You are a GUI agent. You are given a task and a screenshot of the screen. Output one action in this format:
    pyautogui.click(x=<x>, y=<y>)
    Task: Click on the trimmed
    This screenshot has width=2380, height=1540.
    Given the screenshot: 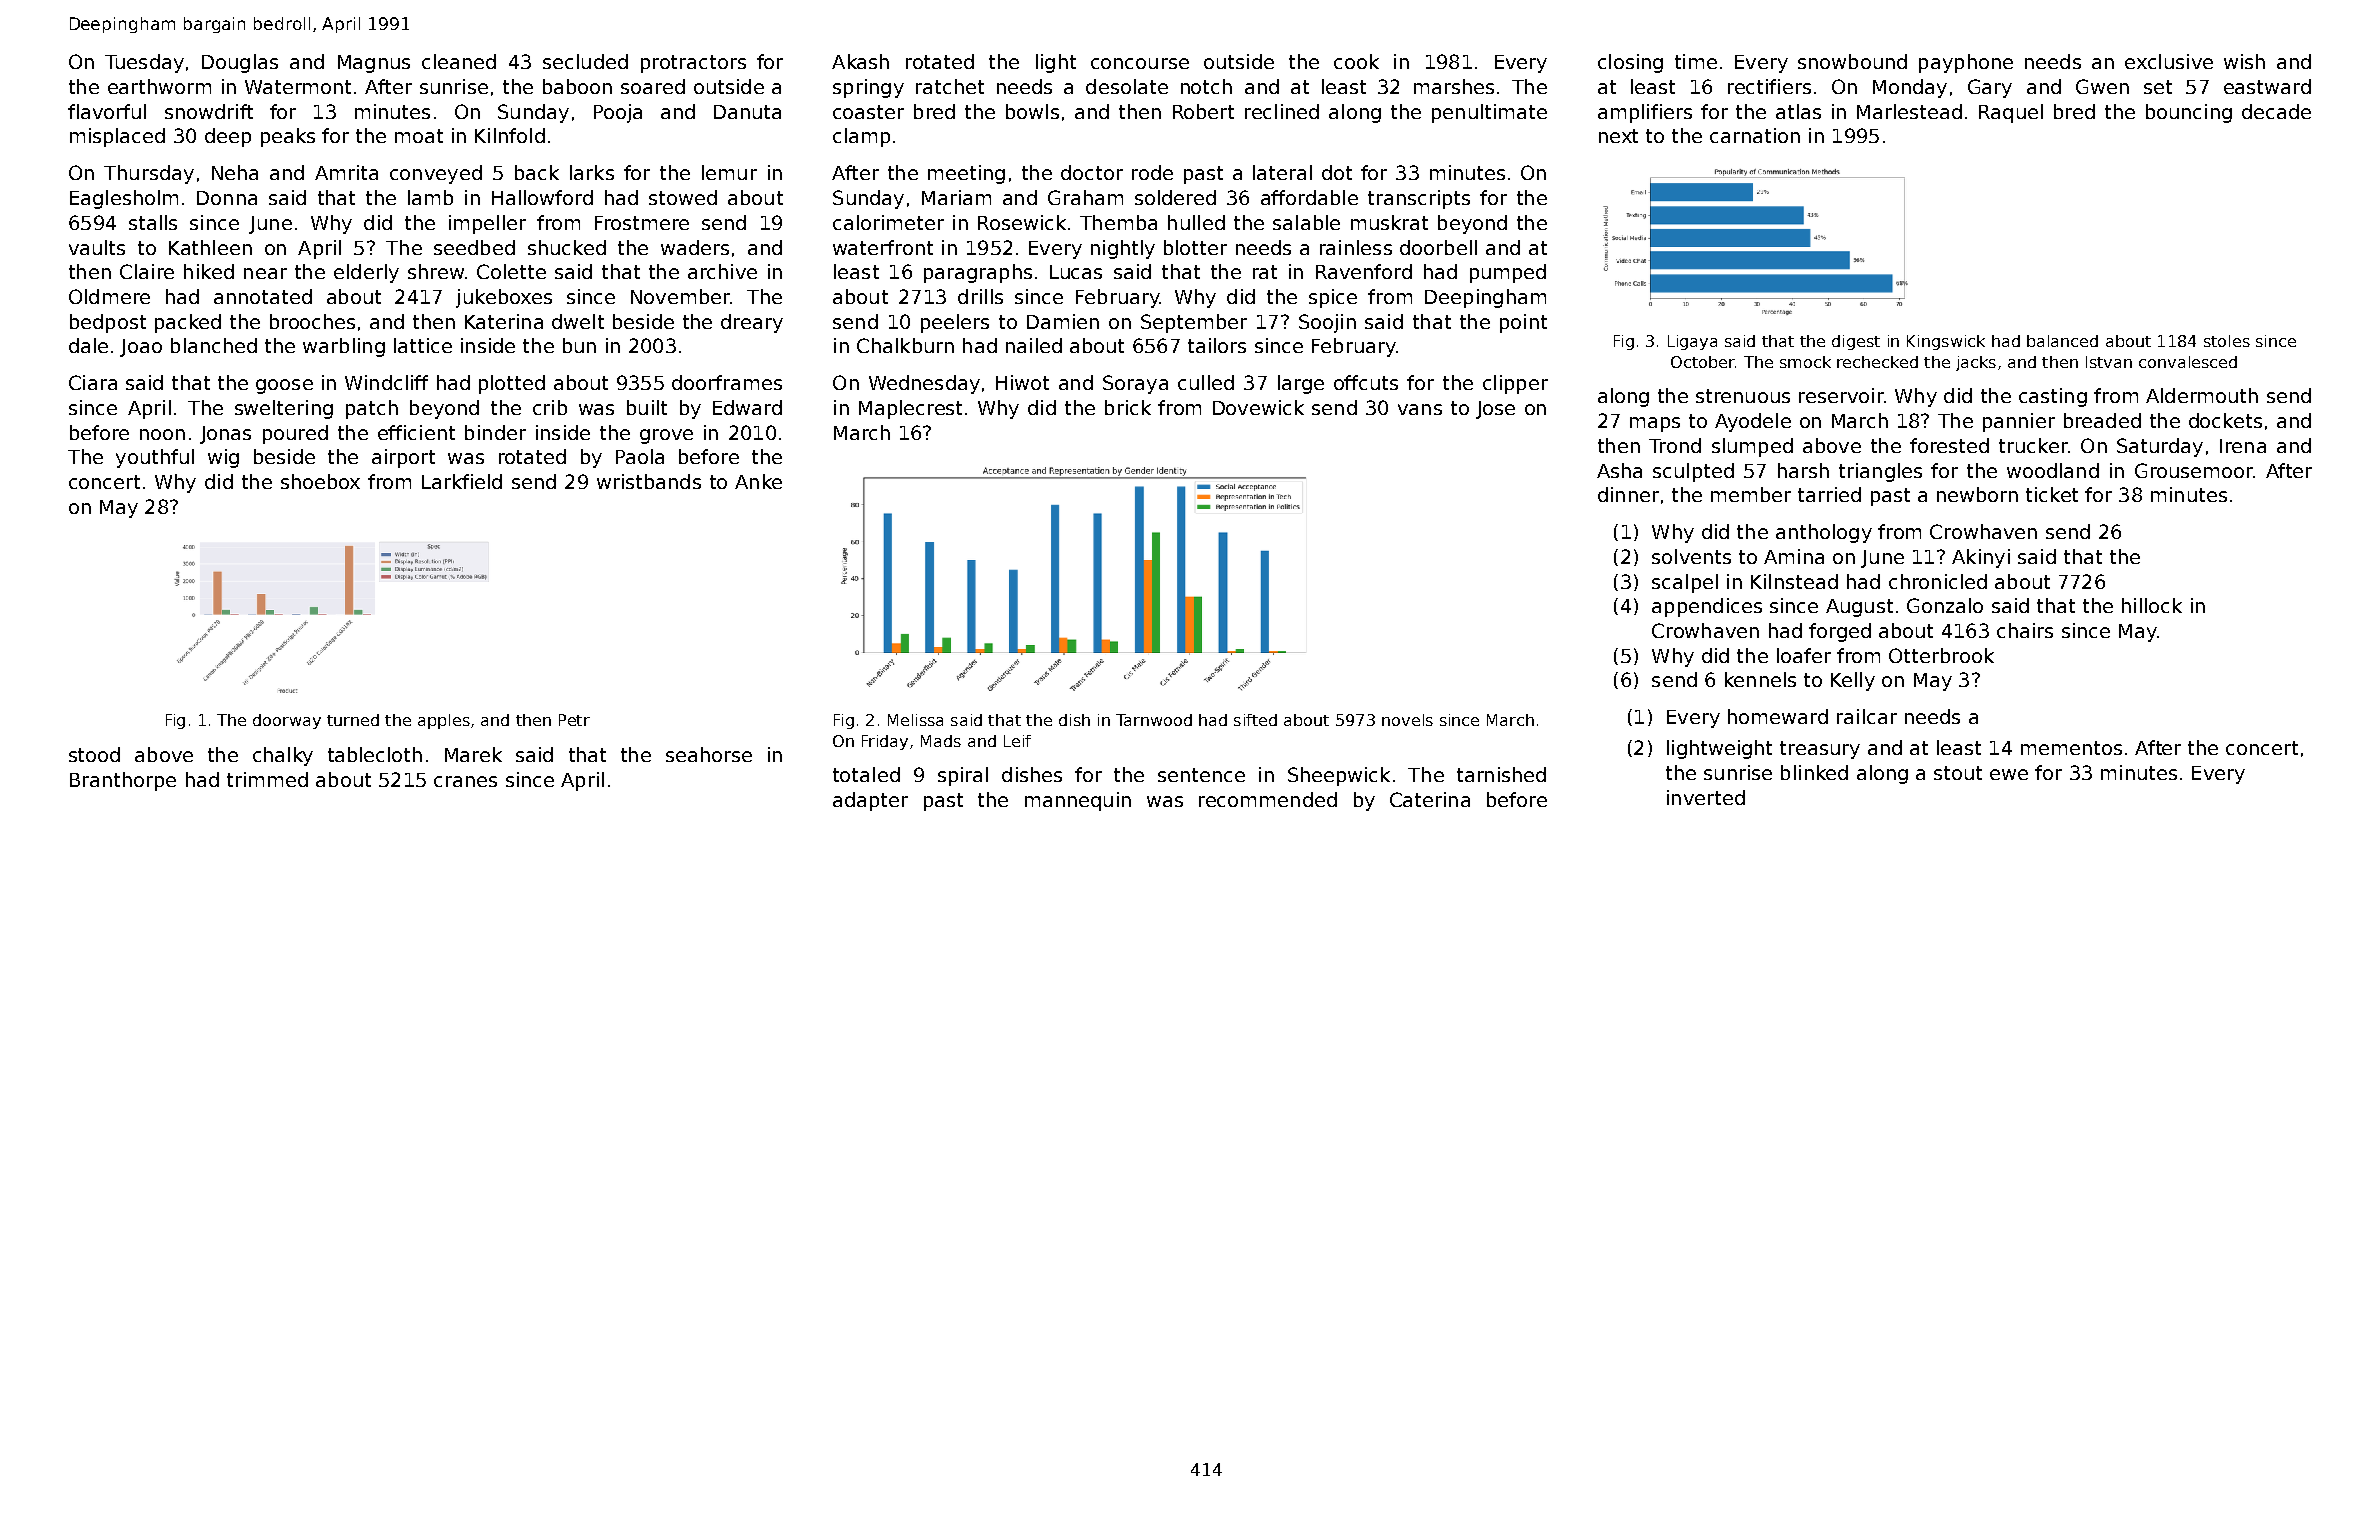 What is the action you would take?
    pyautogui.click(x=267, y=779)
